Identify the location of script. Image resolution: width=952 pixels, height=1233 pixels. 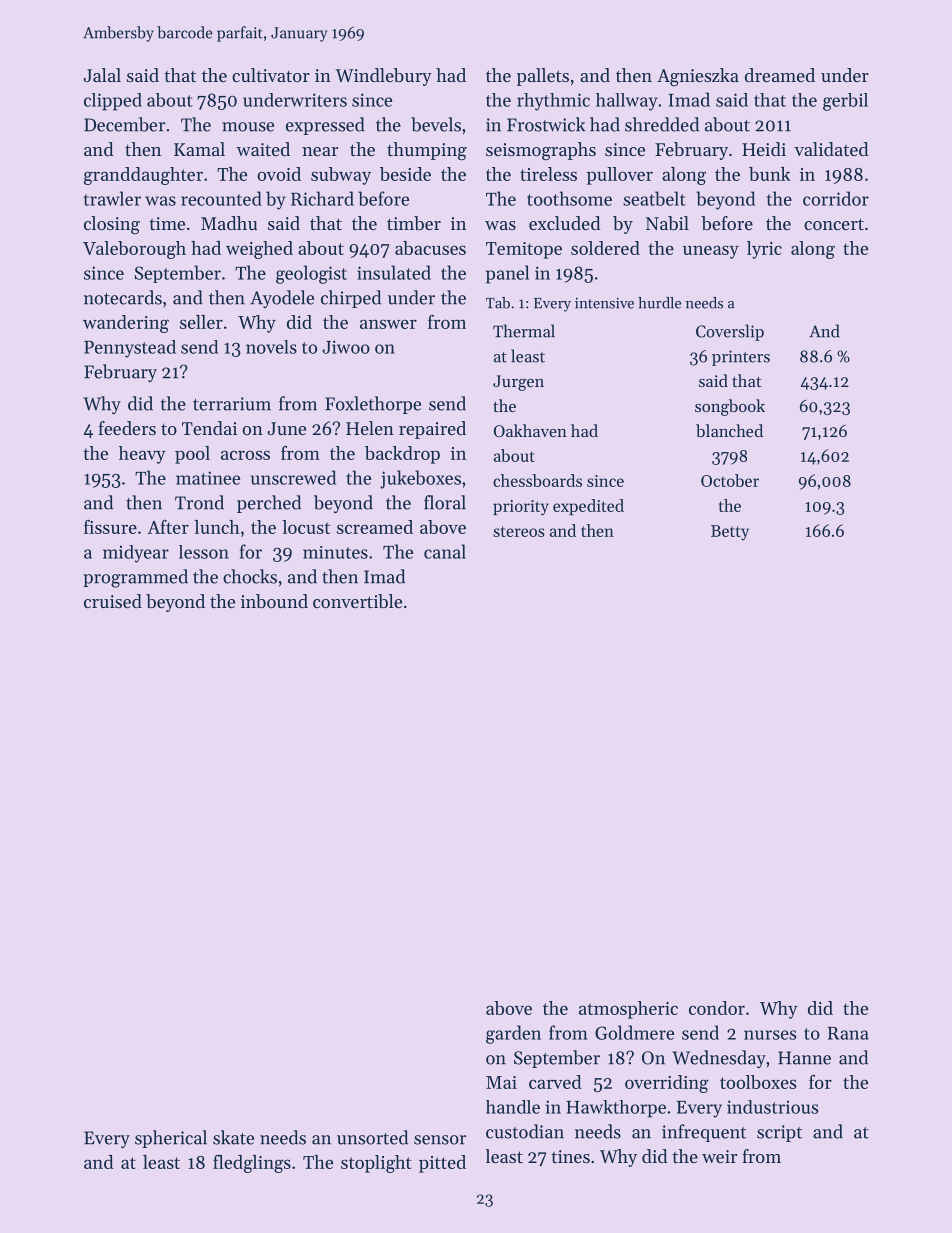
(779, 1133).
